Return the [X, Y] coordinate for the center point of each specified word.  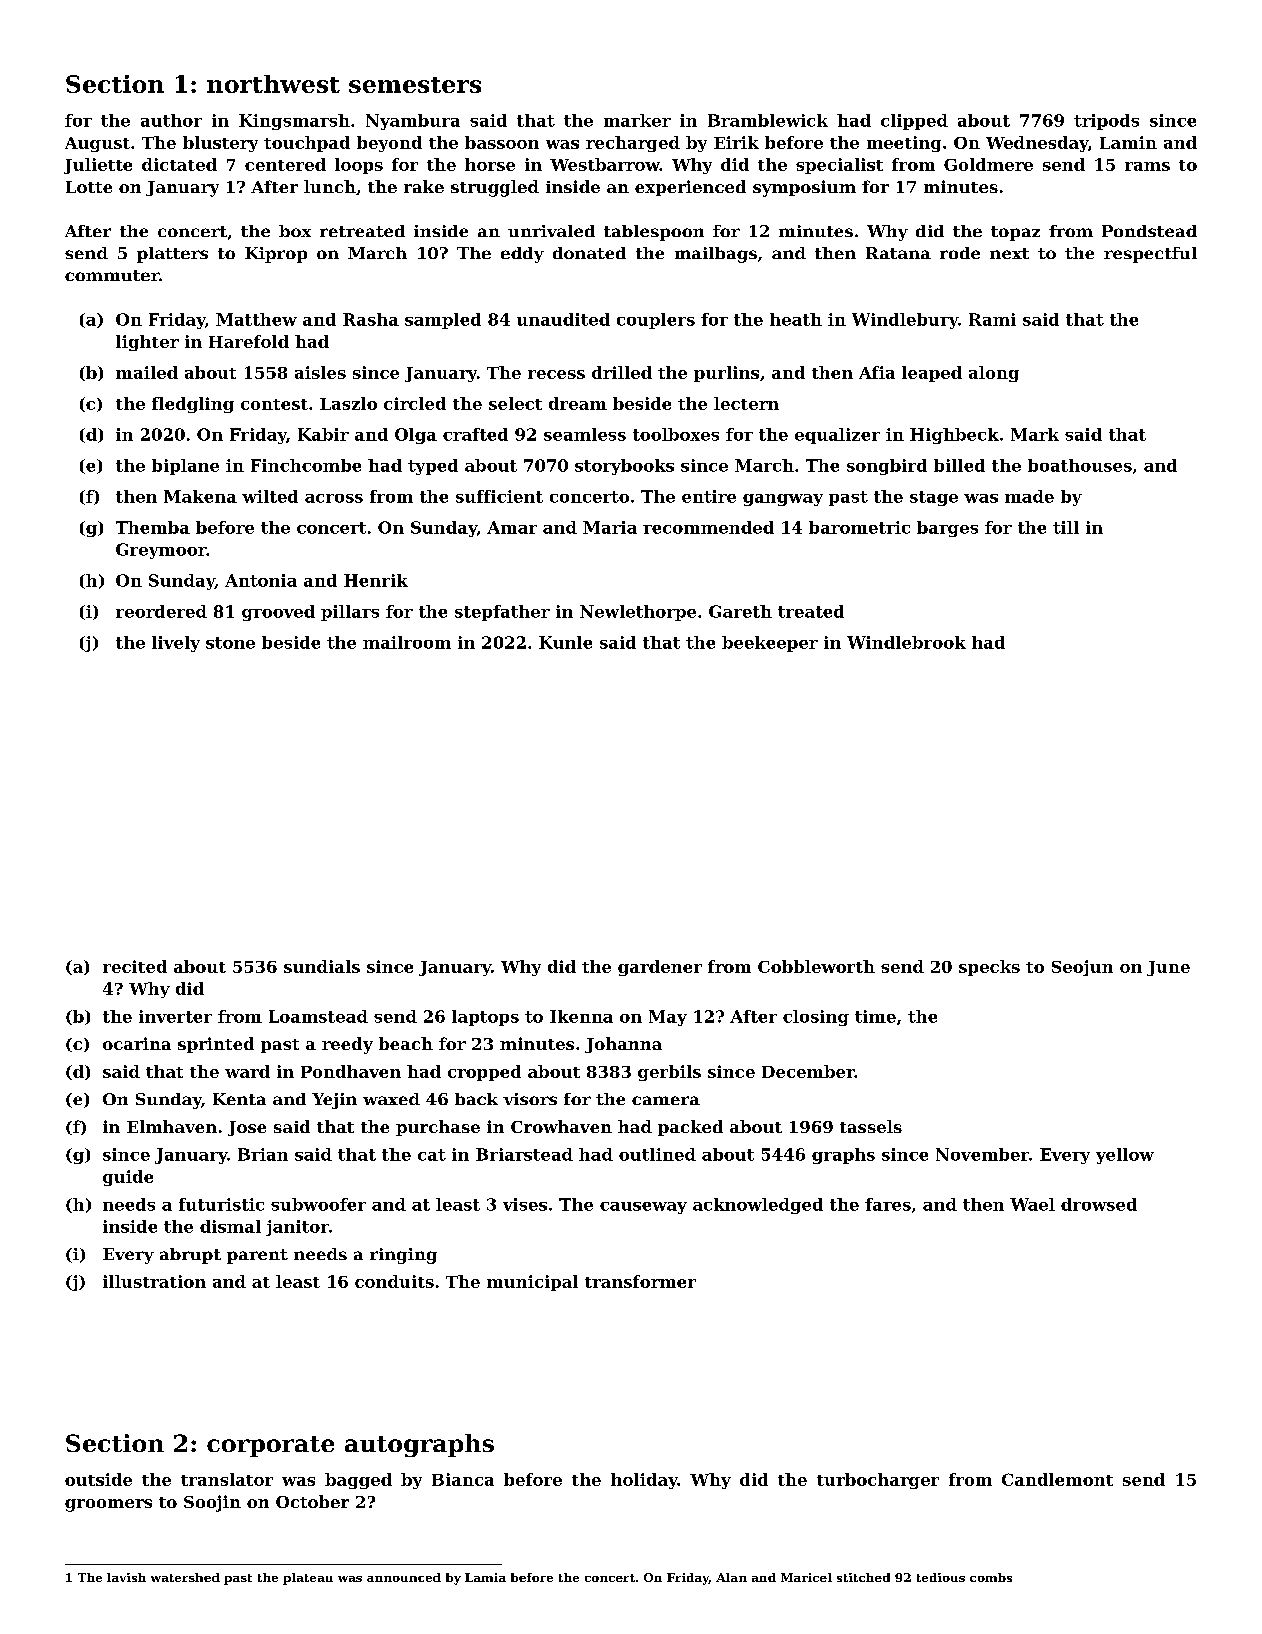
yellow [1125, 1156]
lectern [746, 403]
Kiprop [276, 255]
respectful [1150, 255]
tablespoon [654, 233]
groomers [108, 1505]
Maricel [806, 1577]
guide [128, 1178]
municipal [532, 1283]
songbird [887, 467]
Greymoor [161, 551]
